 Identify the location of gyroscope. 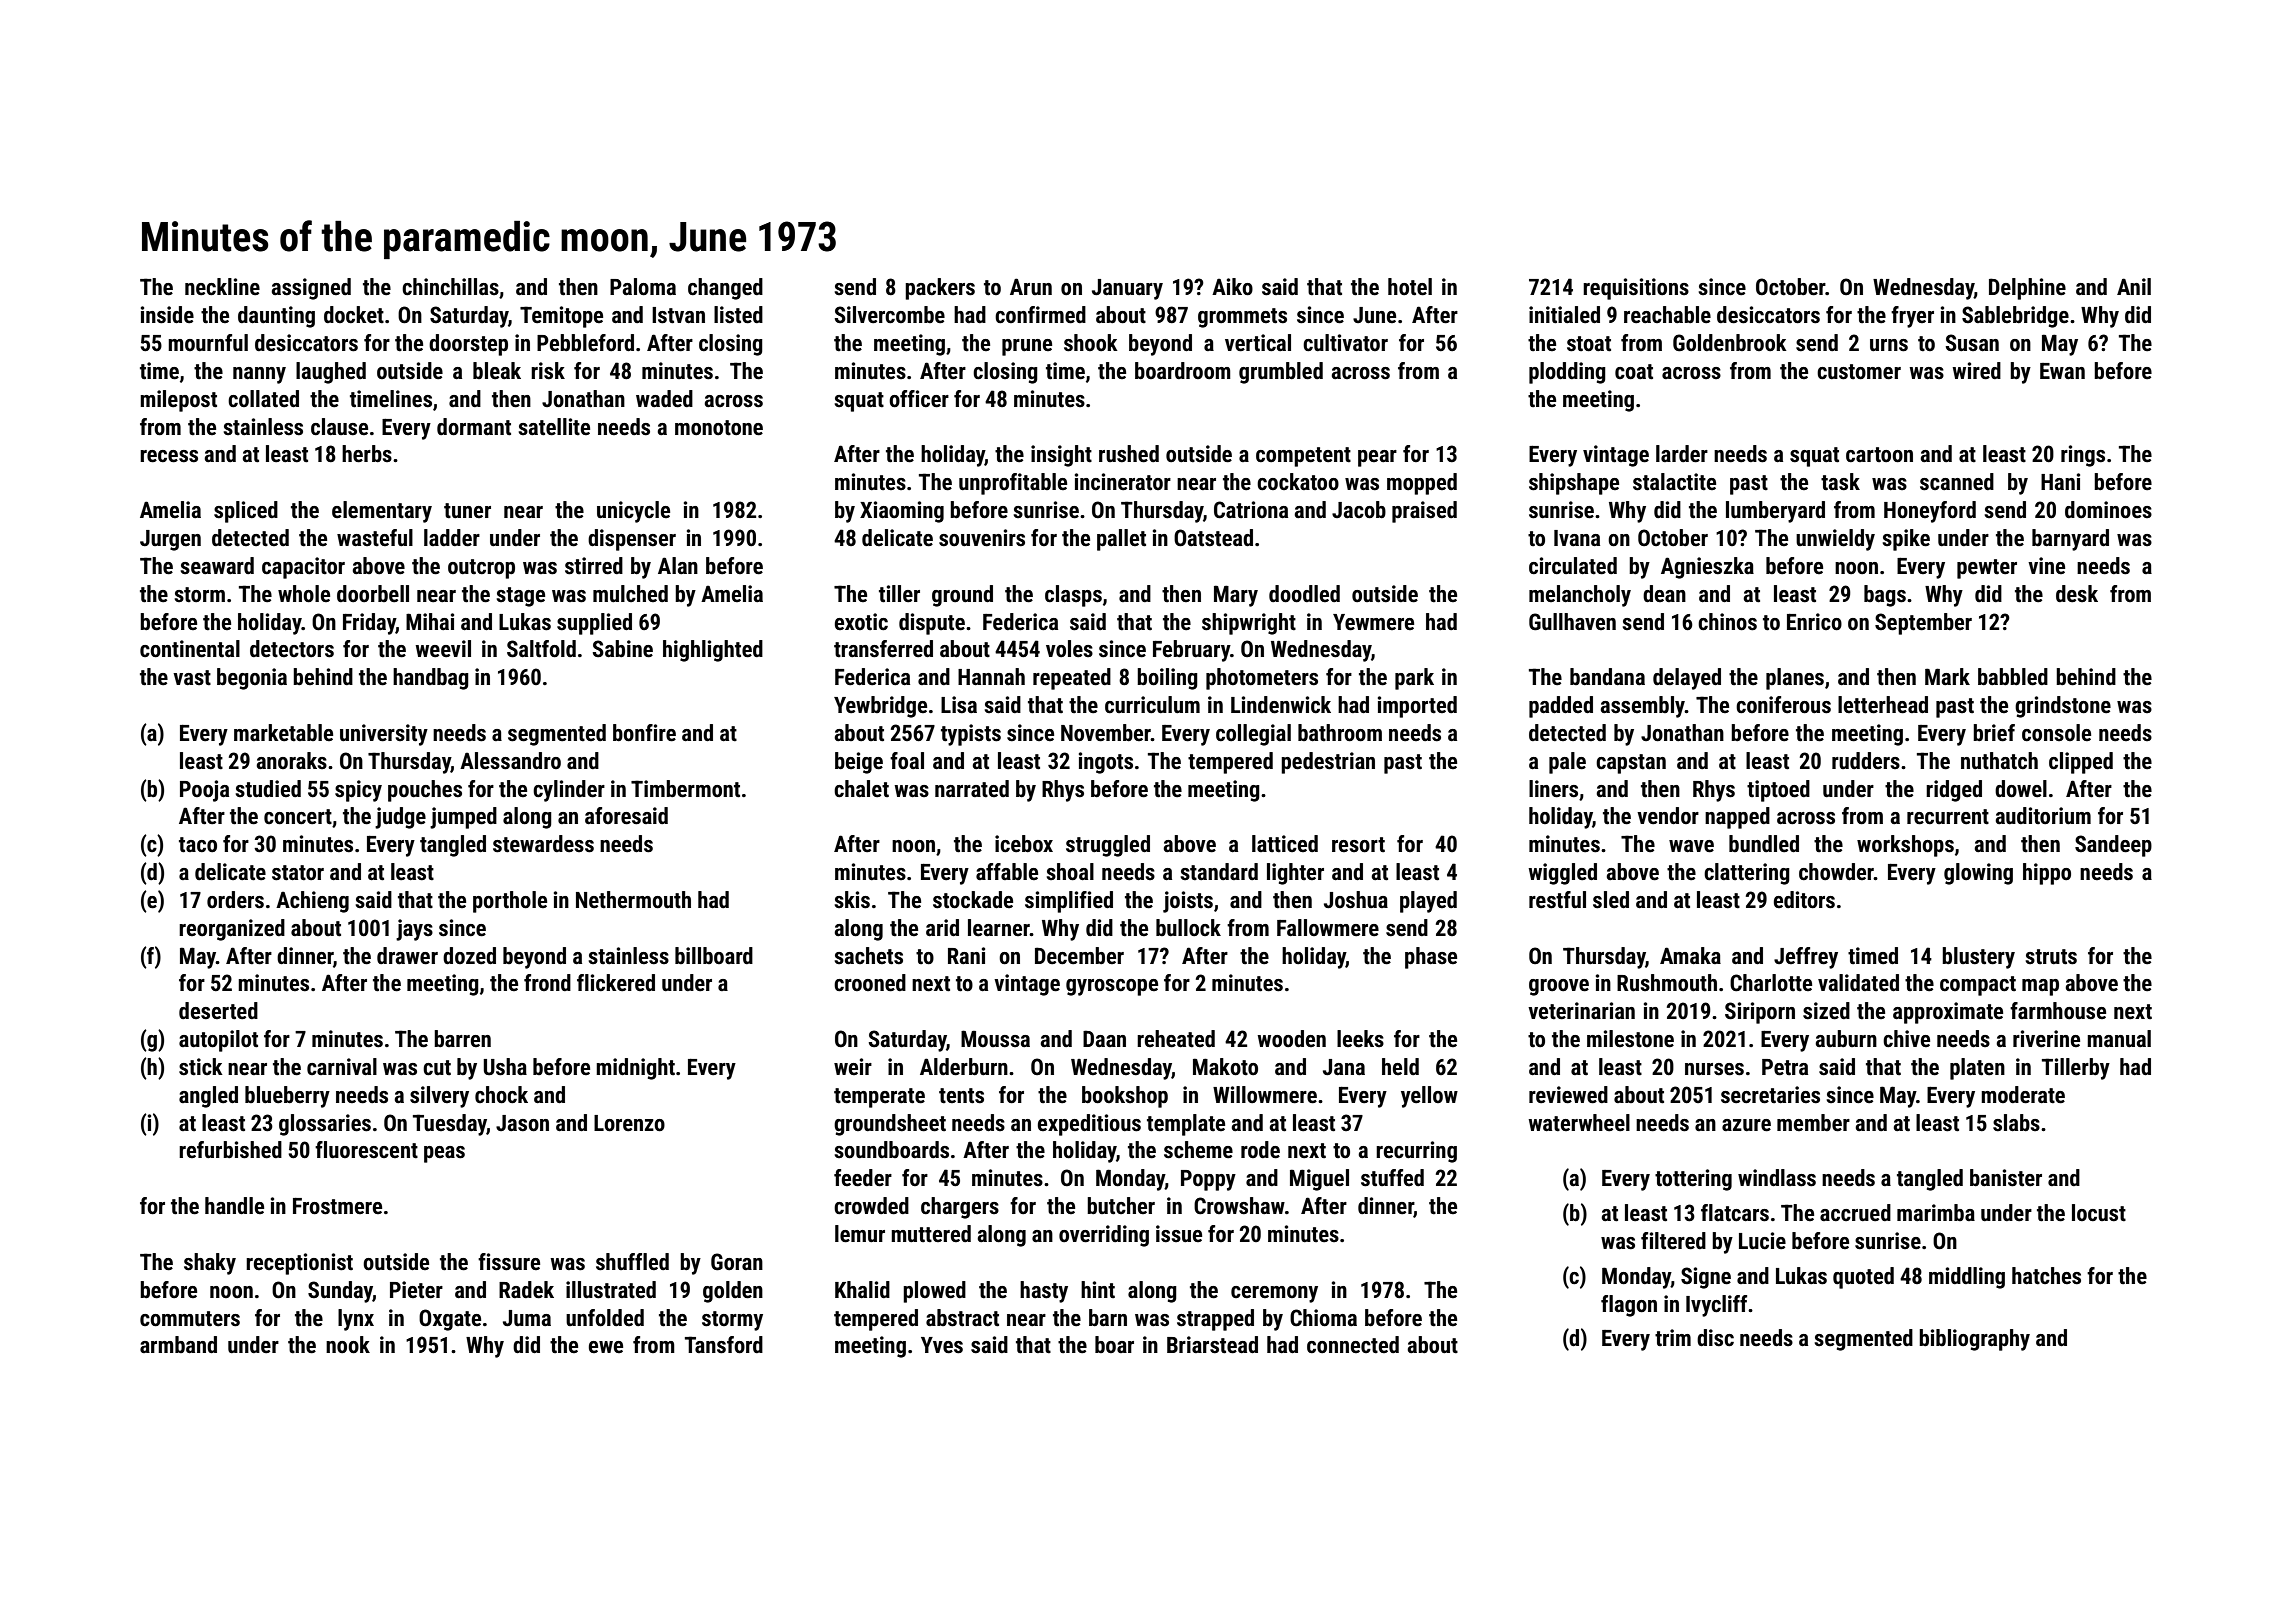
(1112, 987).
